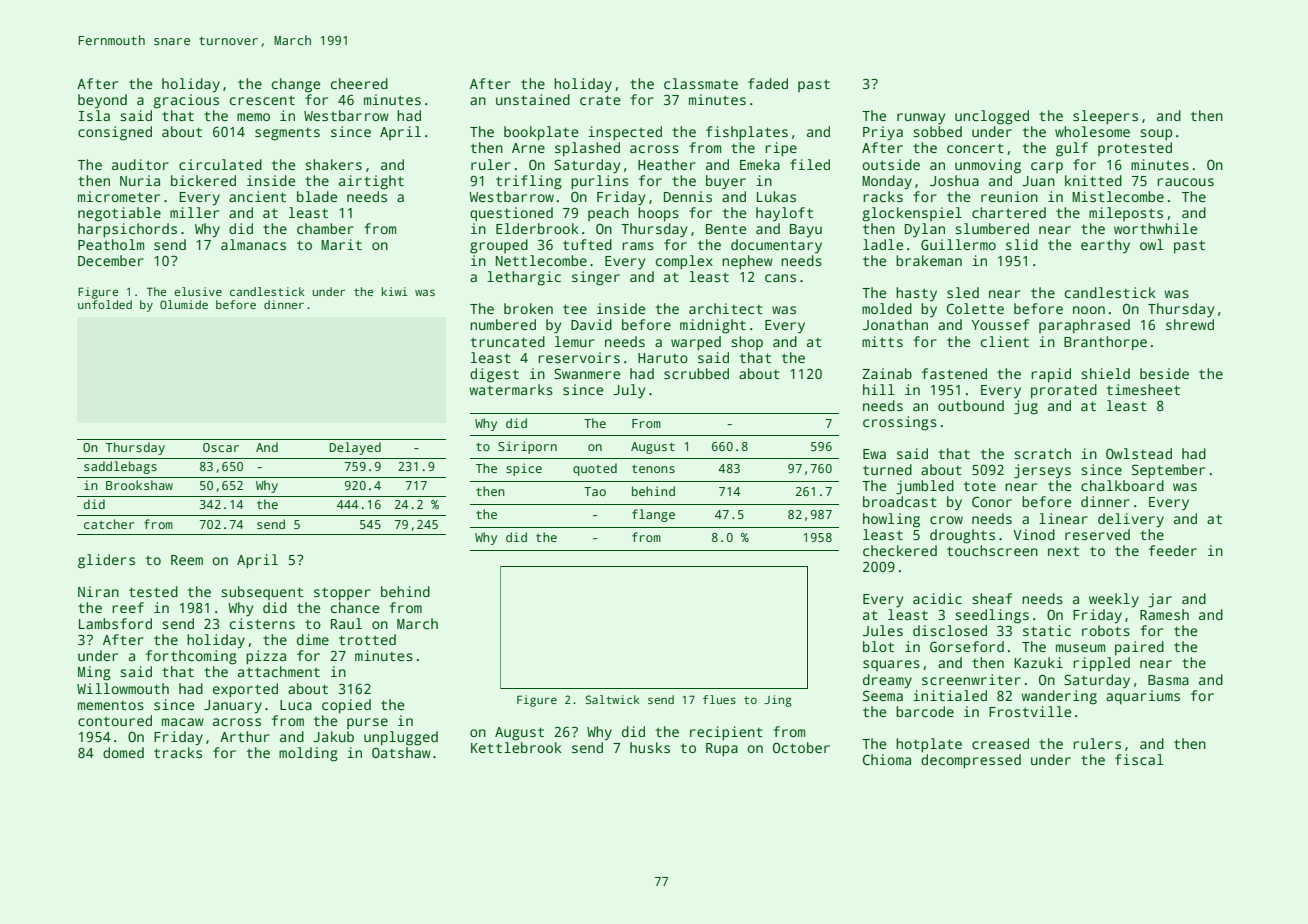 This screenshot has height=924, width=1308. What do you see at coordinates (355, 607) in the screenshot?
I see `chance` at bounding box center [355, 607].
